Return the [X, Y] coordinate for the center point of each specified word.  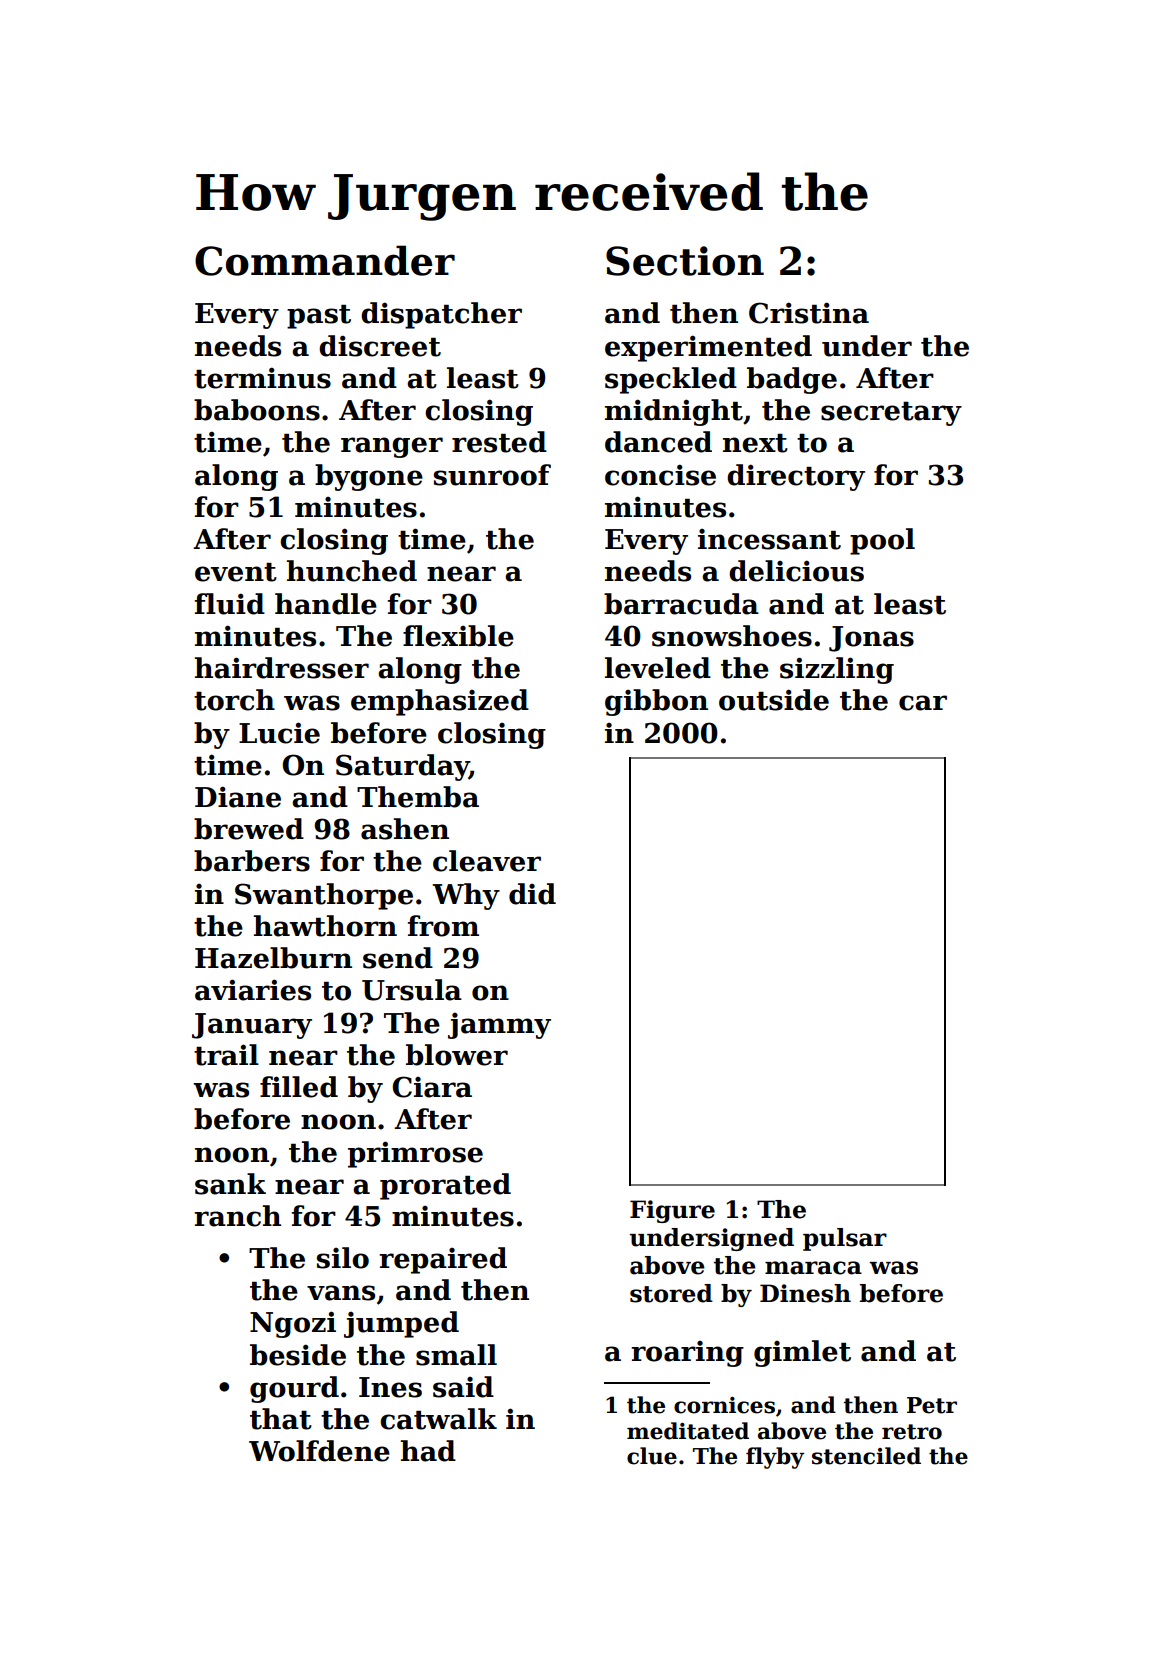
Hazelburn [273, 958]
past [319, 317]
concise [660, 475]
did [532, 894]
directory [796, 477]
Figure [672, 1211]
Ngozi [293, 1324]
